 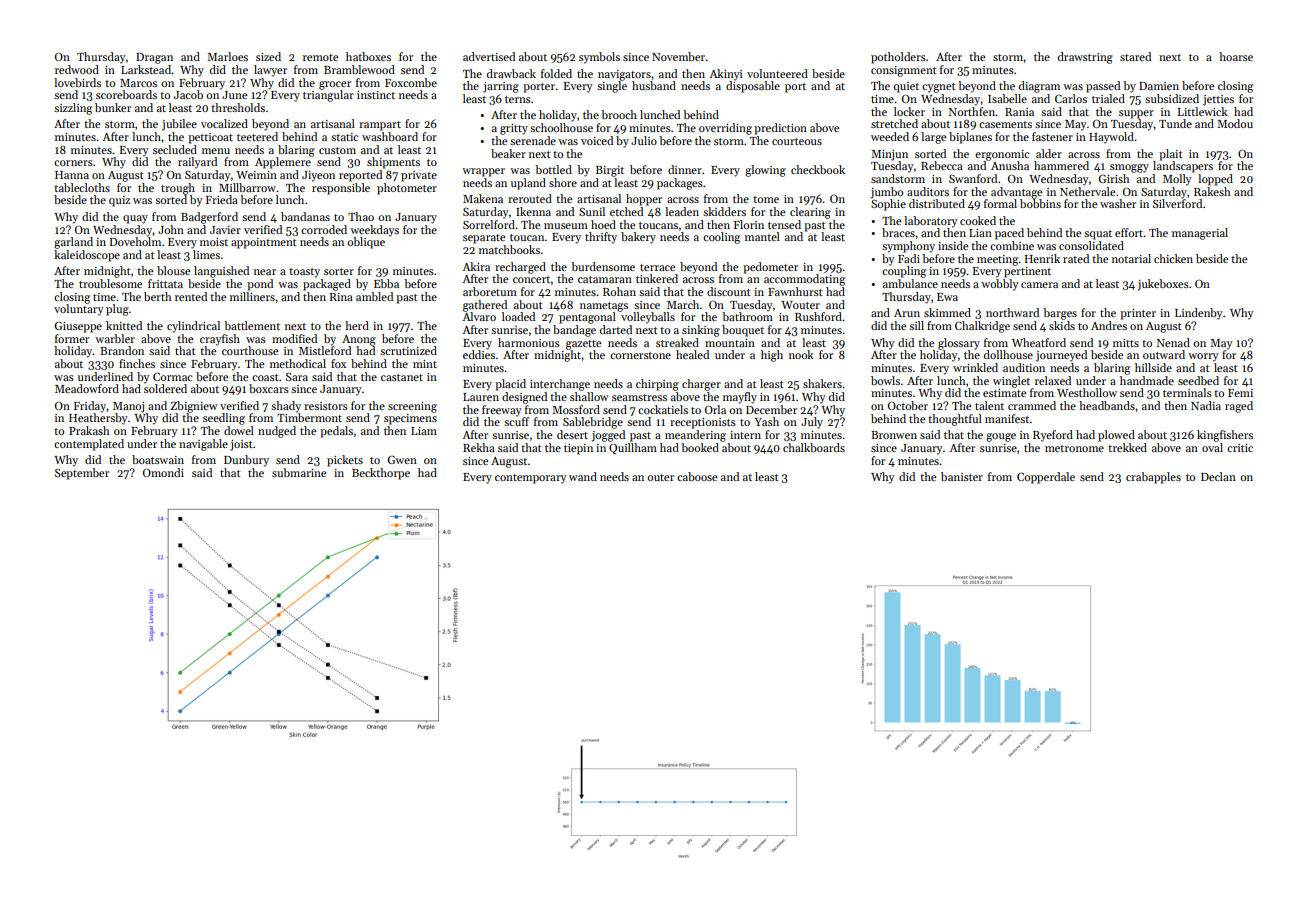 I want to click on seedbed, so click(x=1198, y=380).
